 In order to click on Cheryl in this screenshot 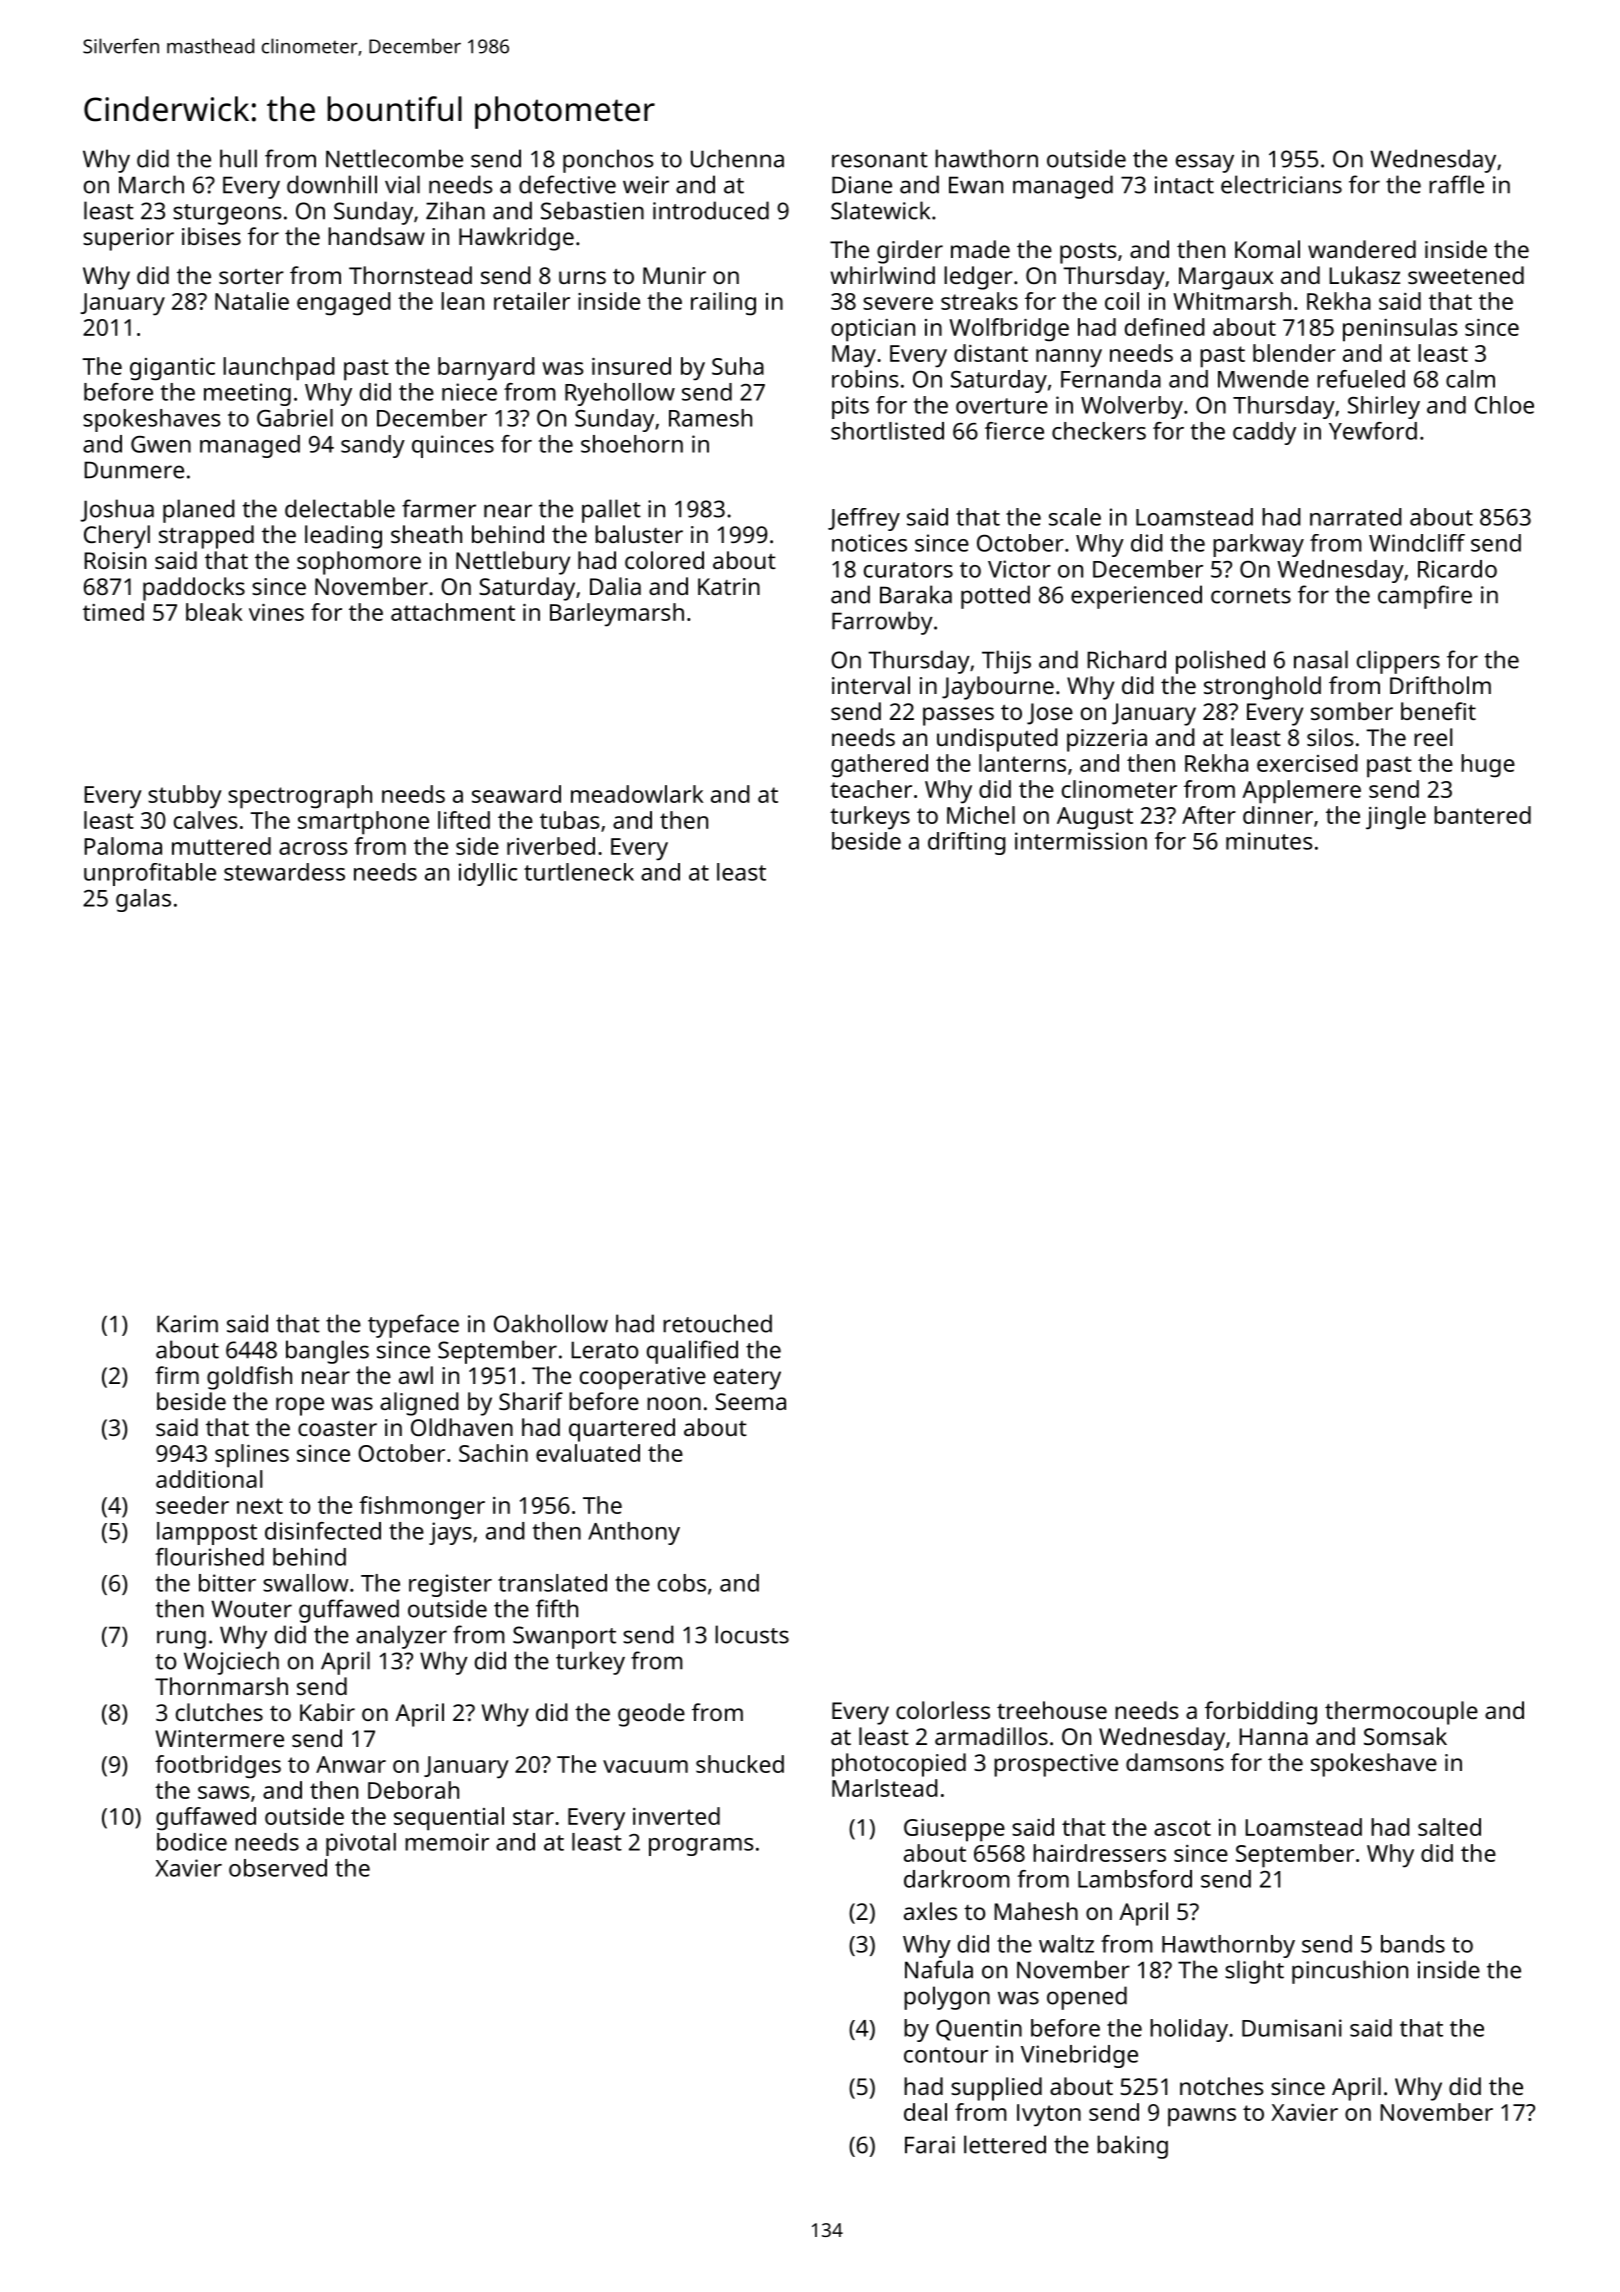, I will do `click(117, 537)`.
